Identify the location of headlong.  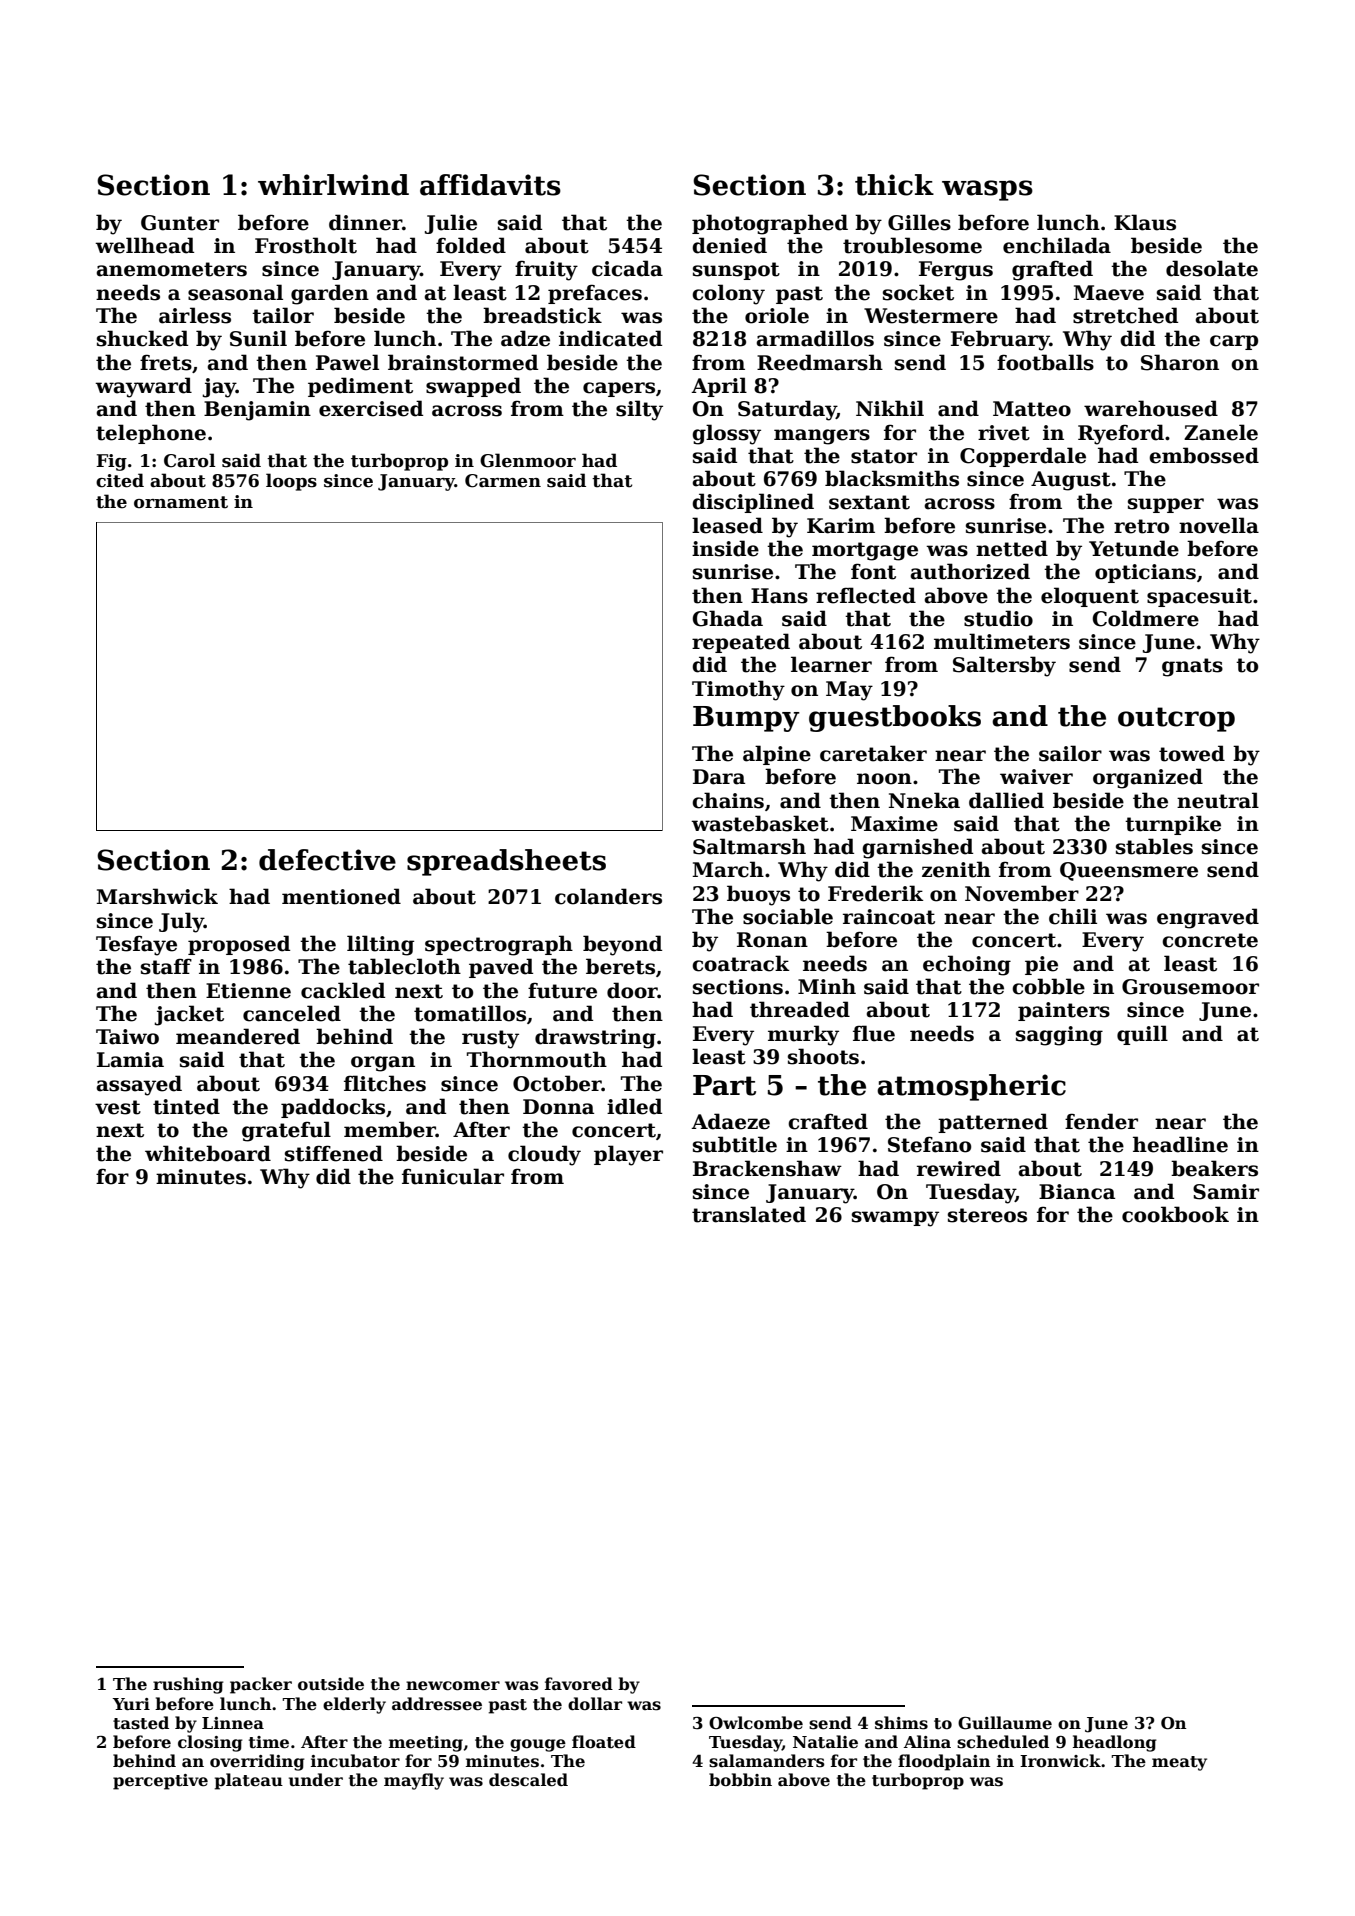
(1115, 1743).
